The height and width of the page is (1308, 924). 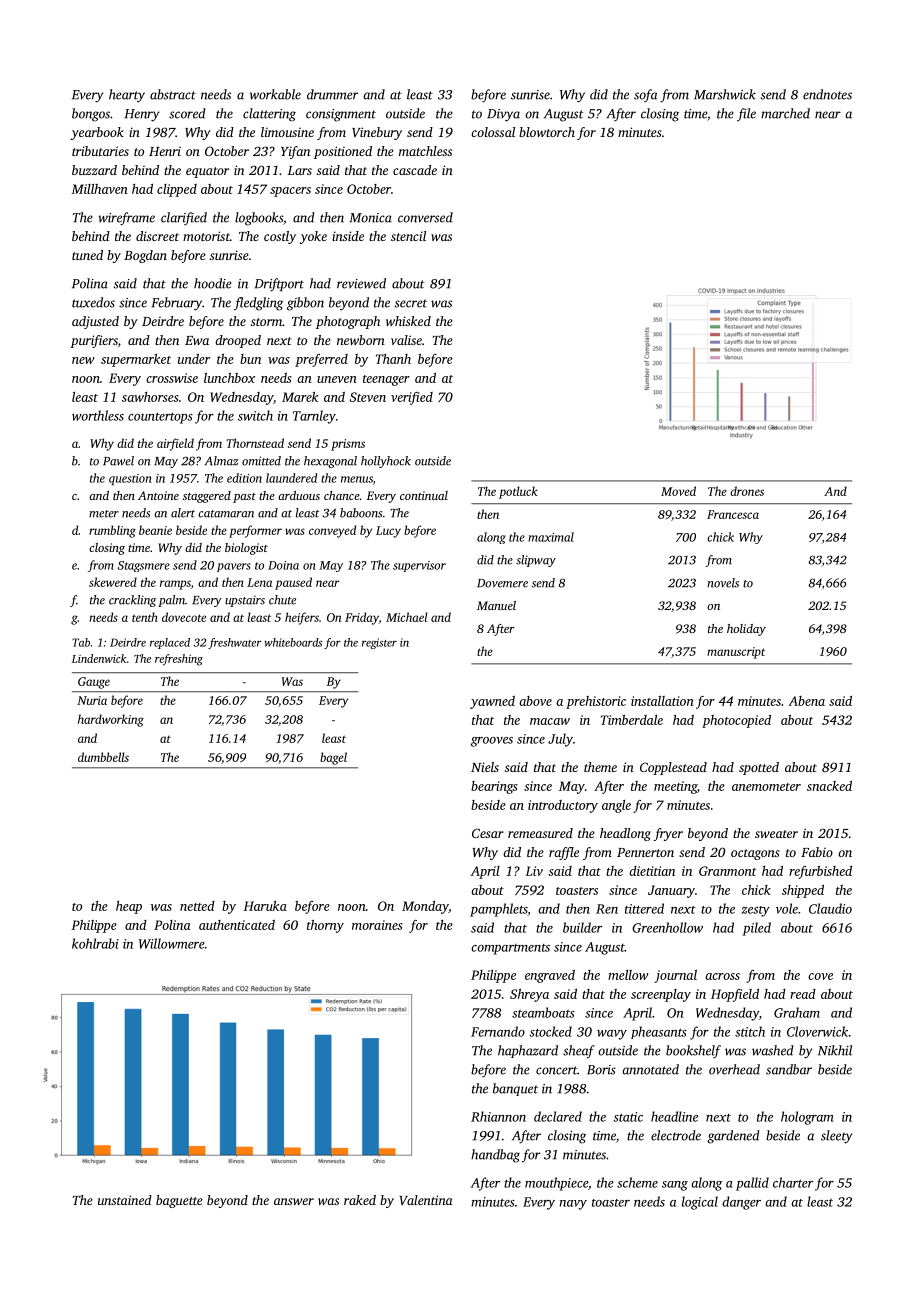 I want to click on mellow, so click(x=628, y=975).
